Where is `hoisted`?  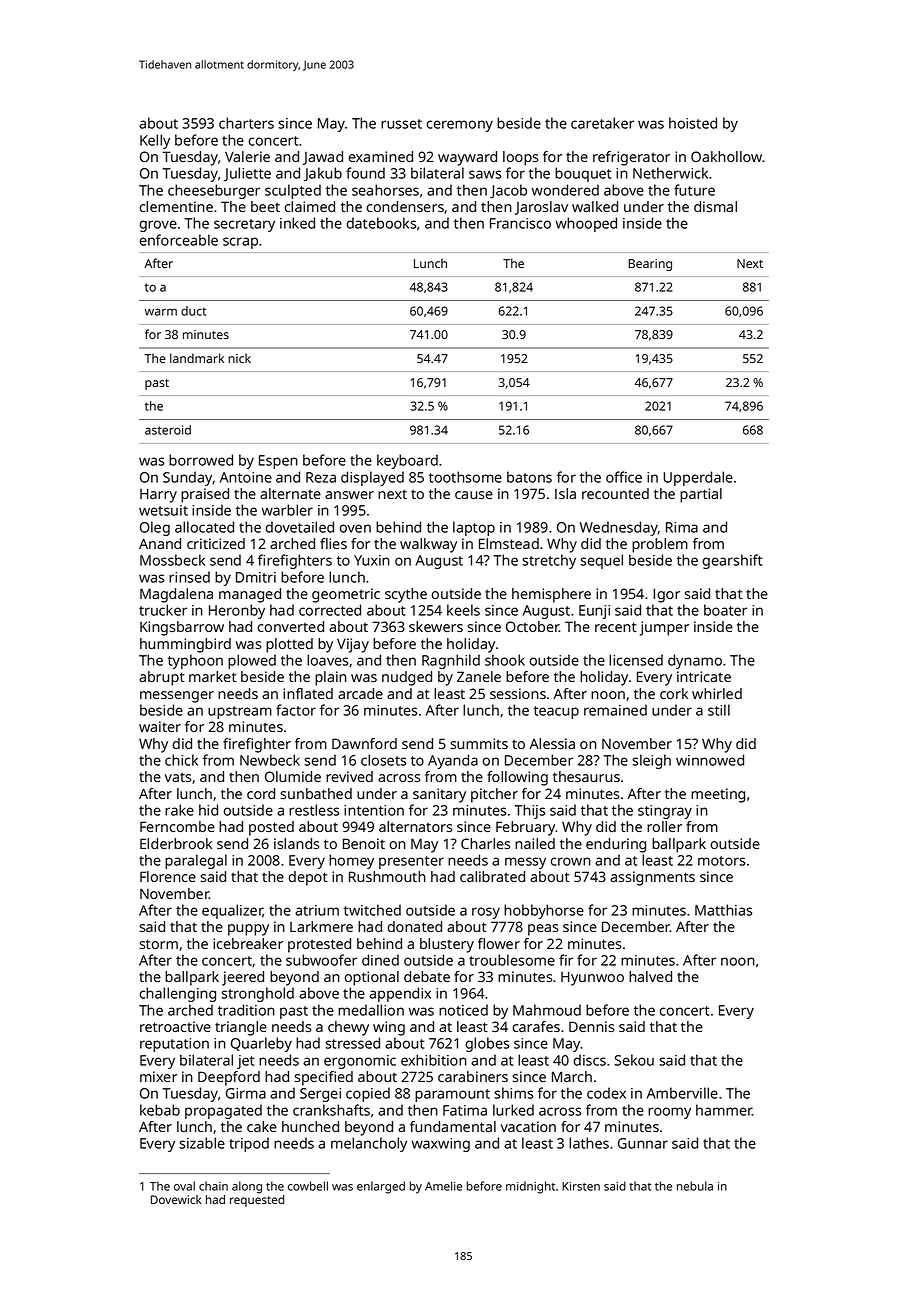
hoisted is located at coordinates (693, 123).
